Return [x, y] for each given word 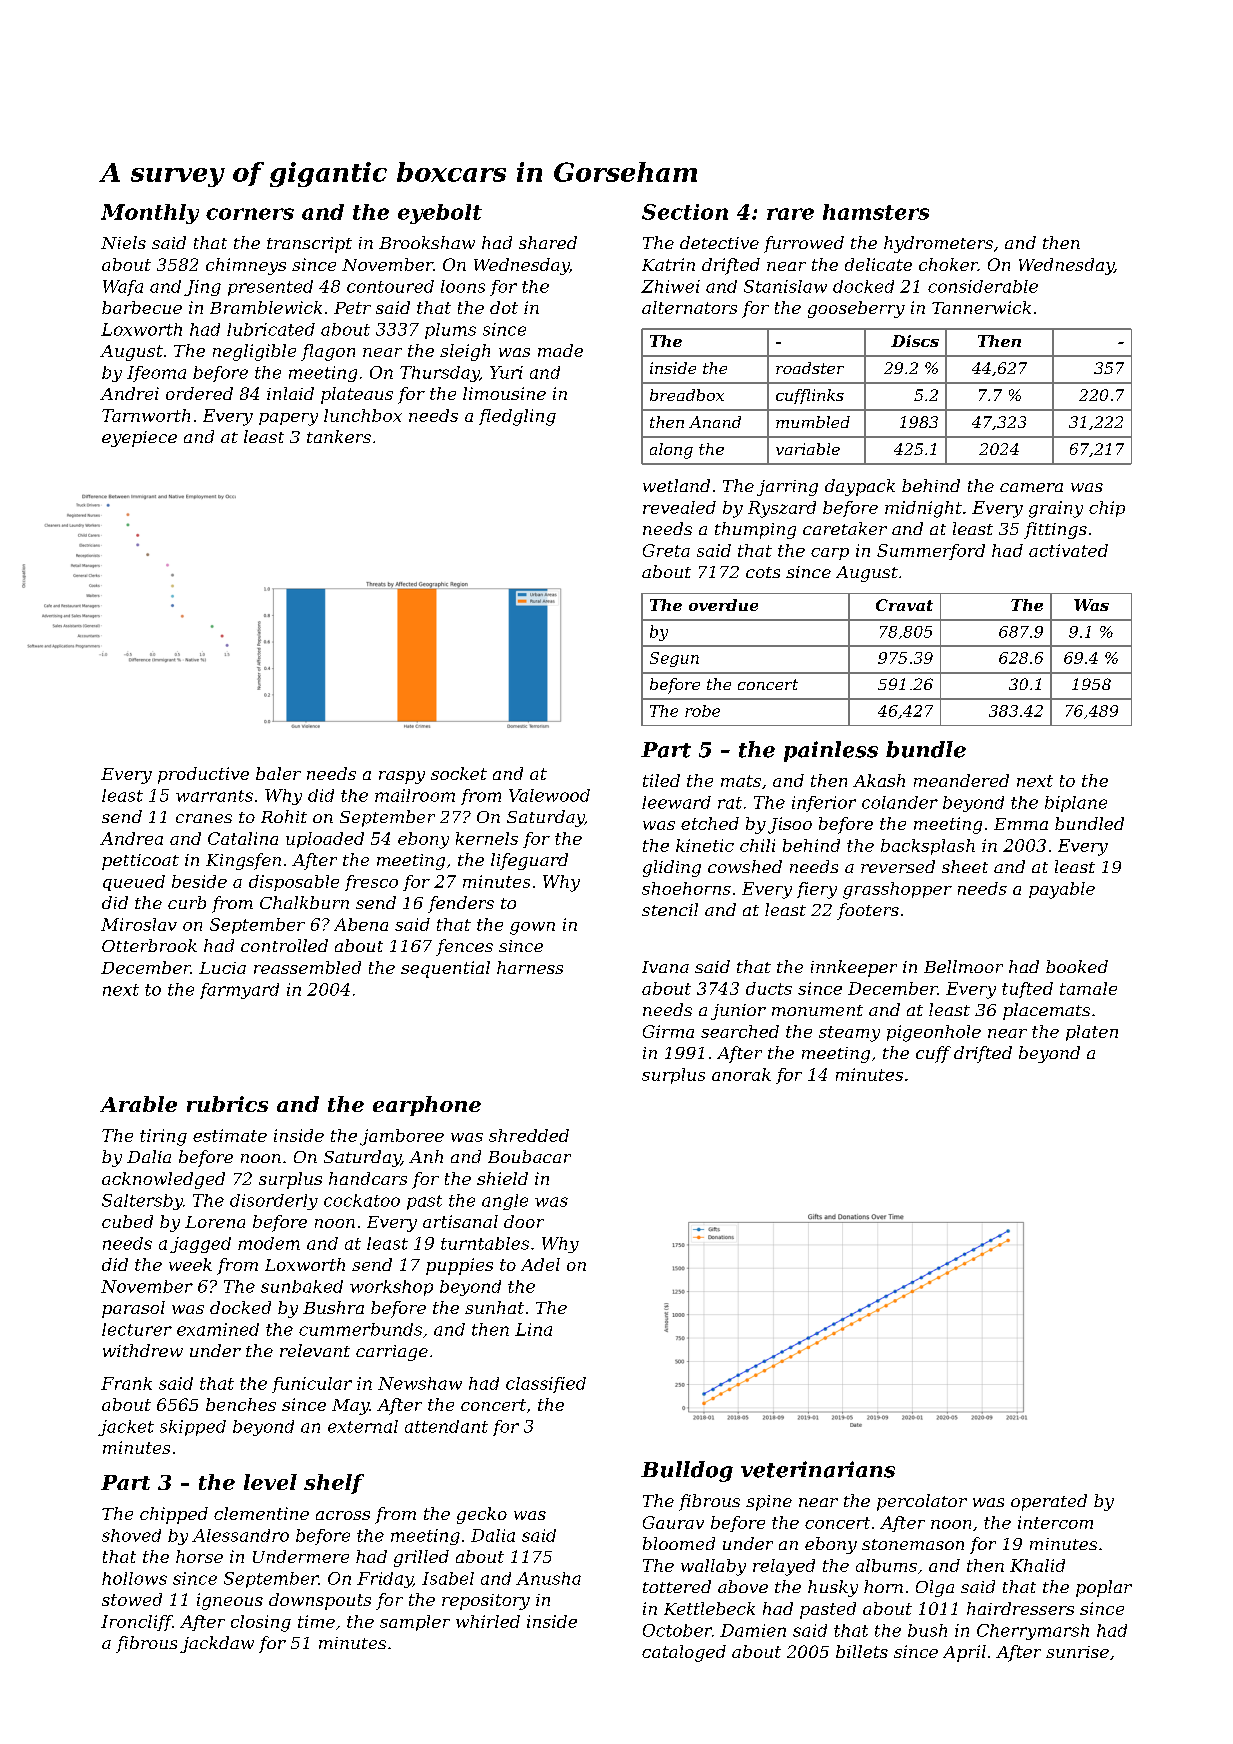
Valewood [549, 795]
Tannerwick [981, 307]
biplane [1076, 804]
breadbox [687, 395]
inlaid [290, 393]
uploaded [325, 840]
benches [241, 1404]
